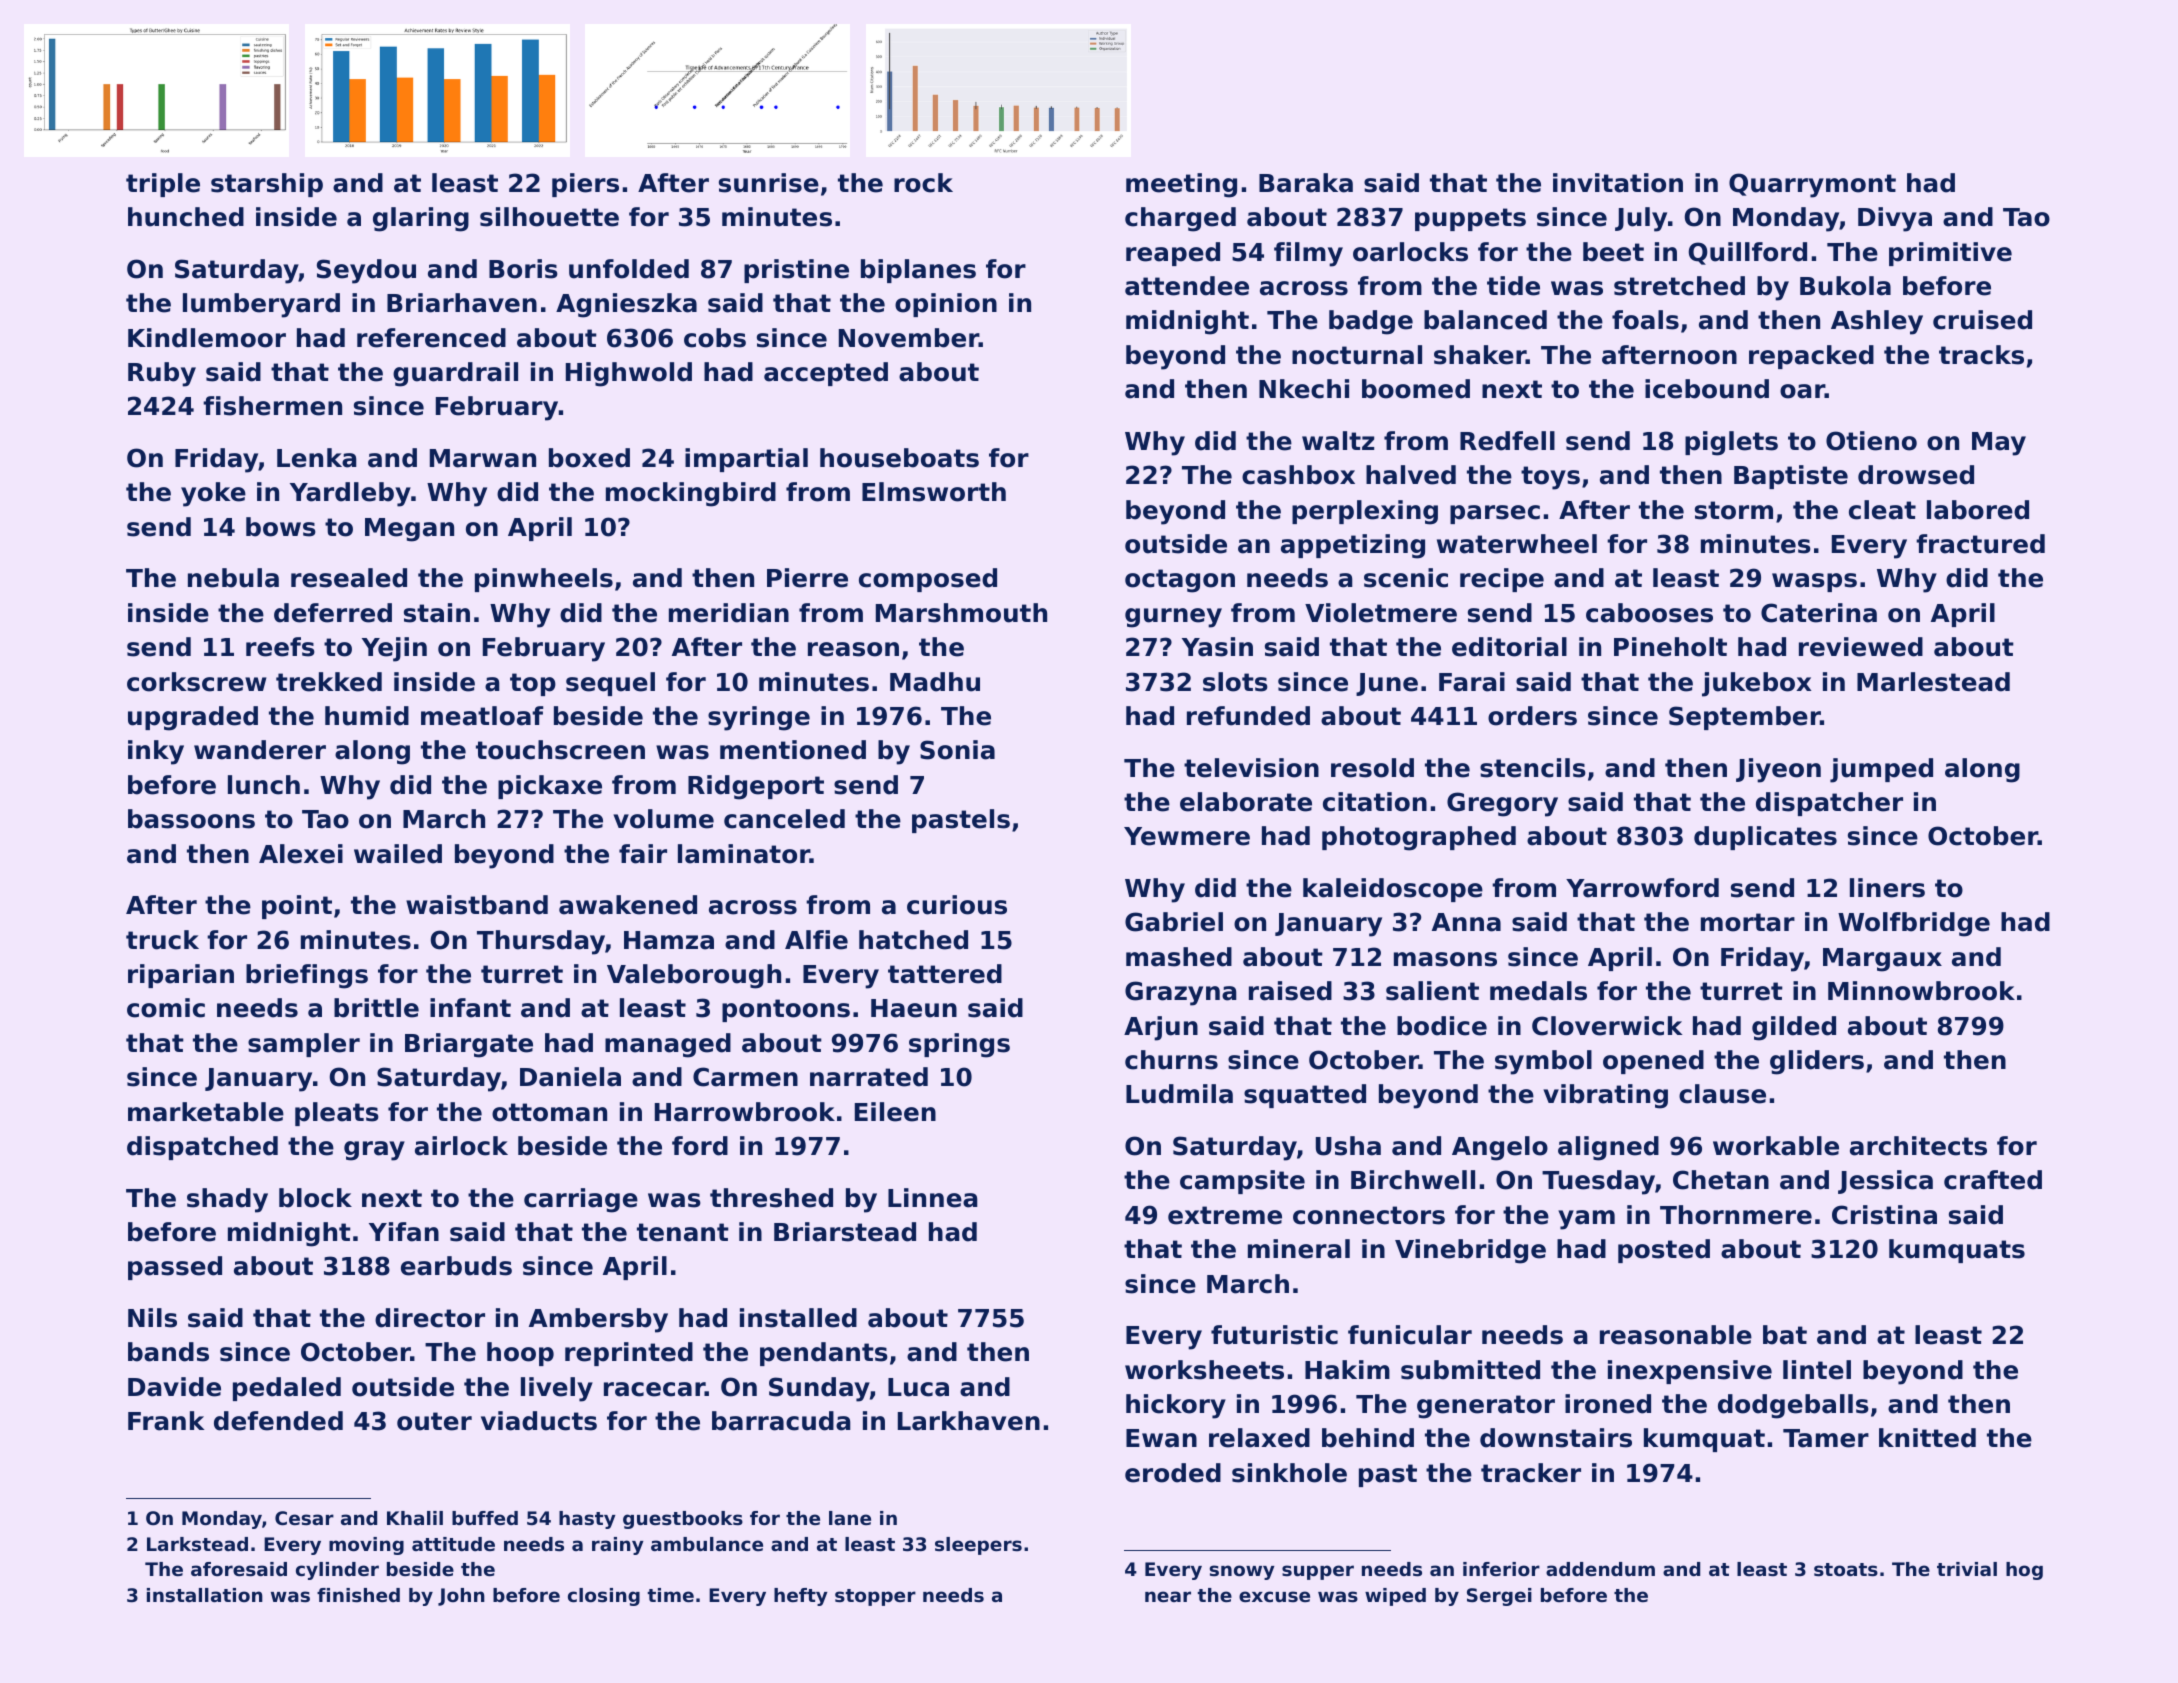 This screenshot has width=2178, height=1683. What do you see at coordinates (267, 185) in the screenshot?
I see `starship` at bounding box center [267, 185].
